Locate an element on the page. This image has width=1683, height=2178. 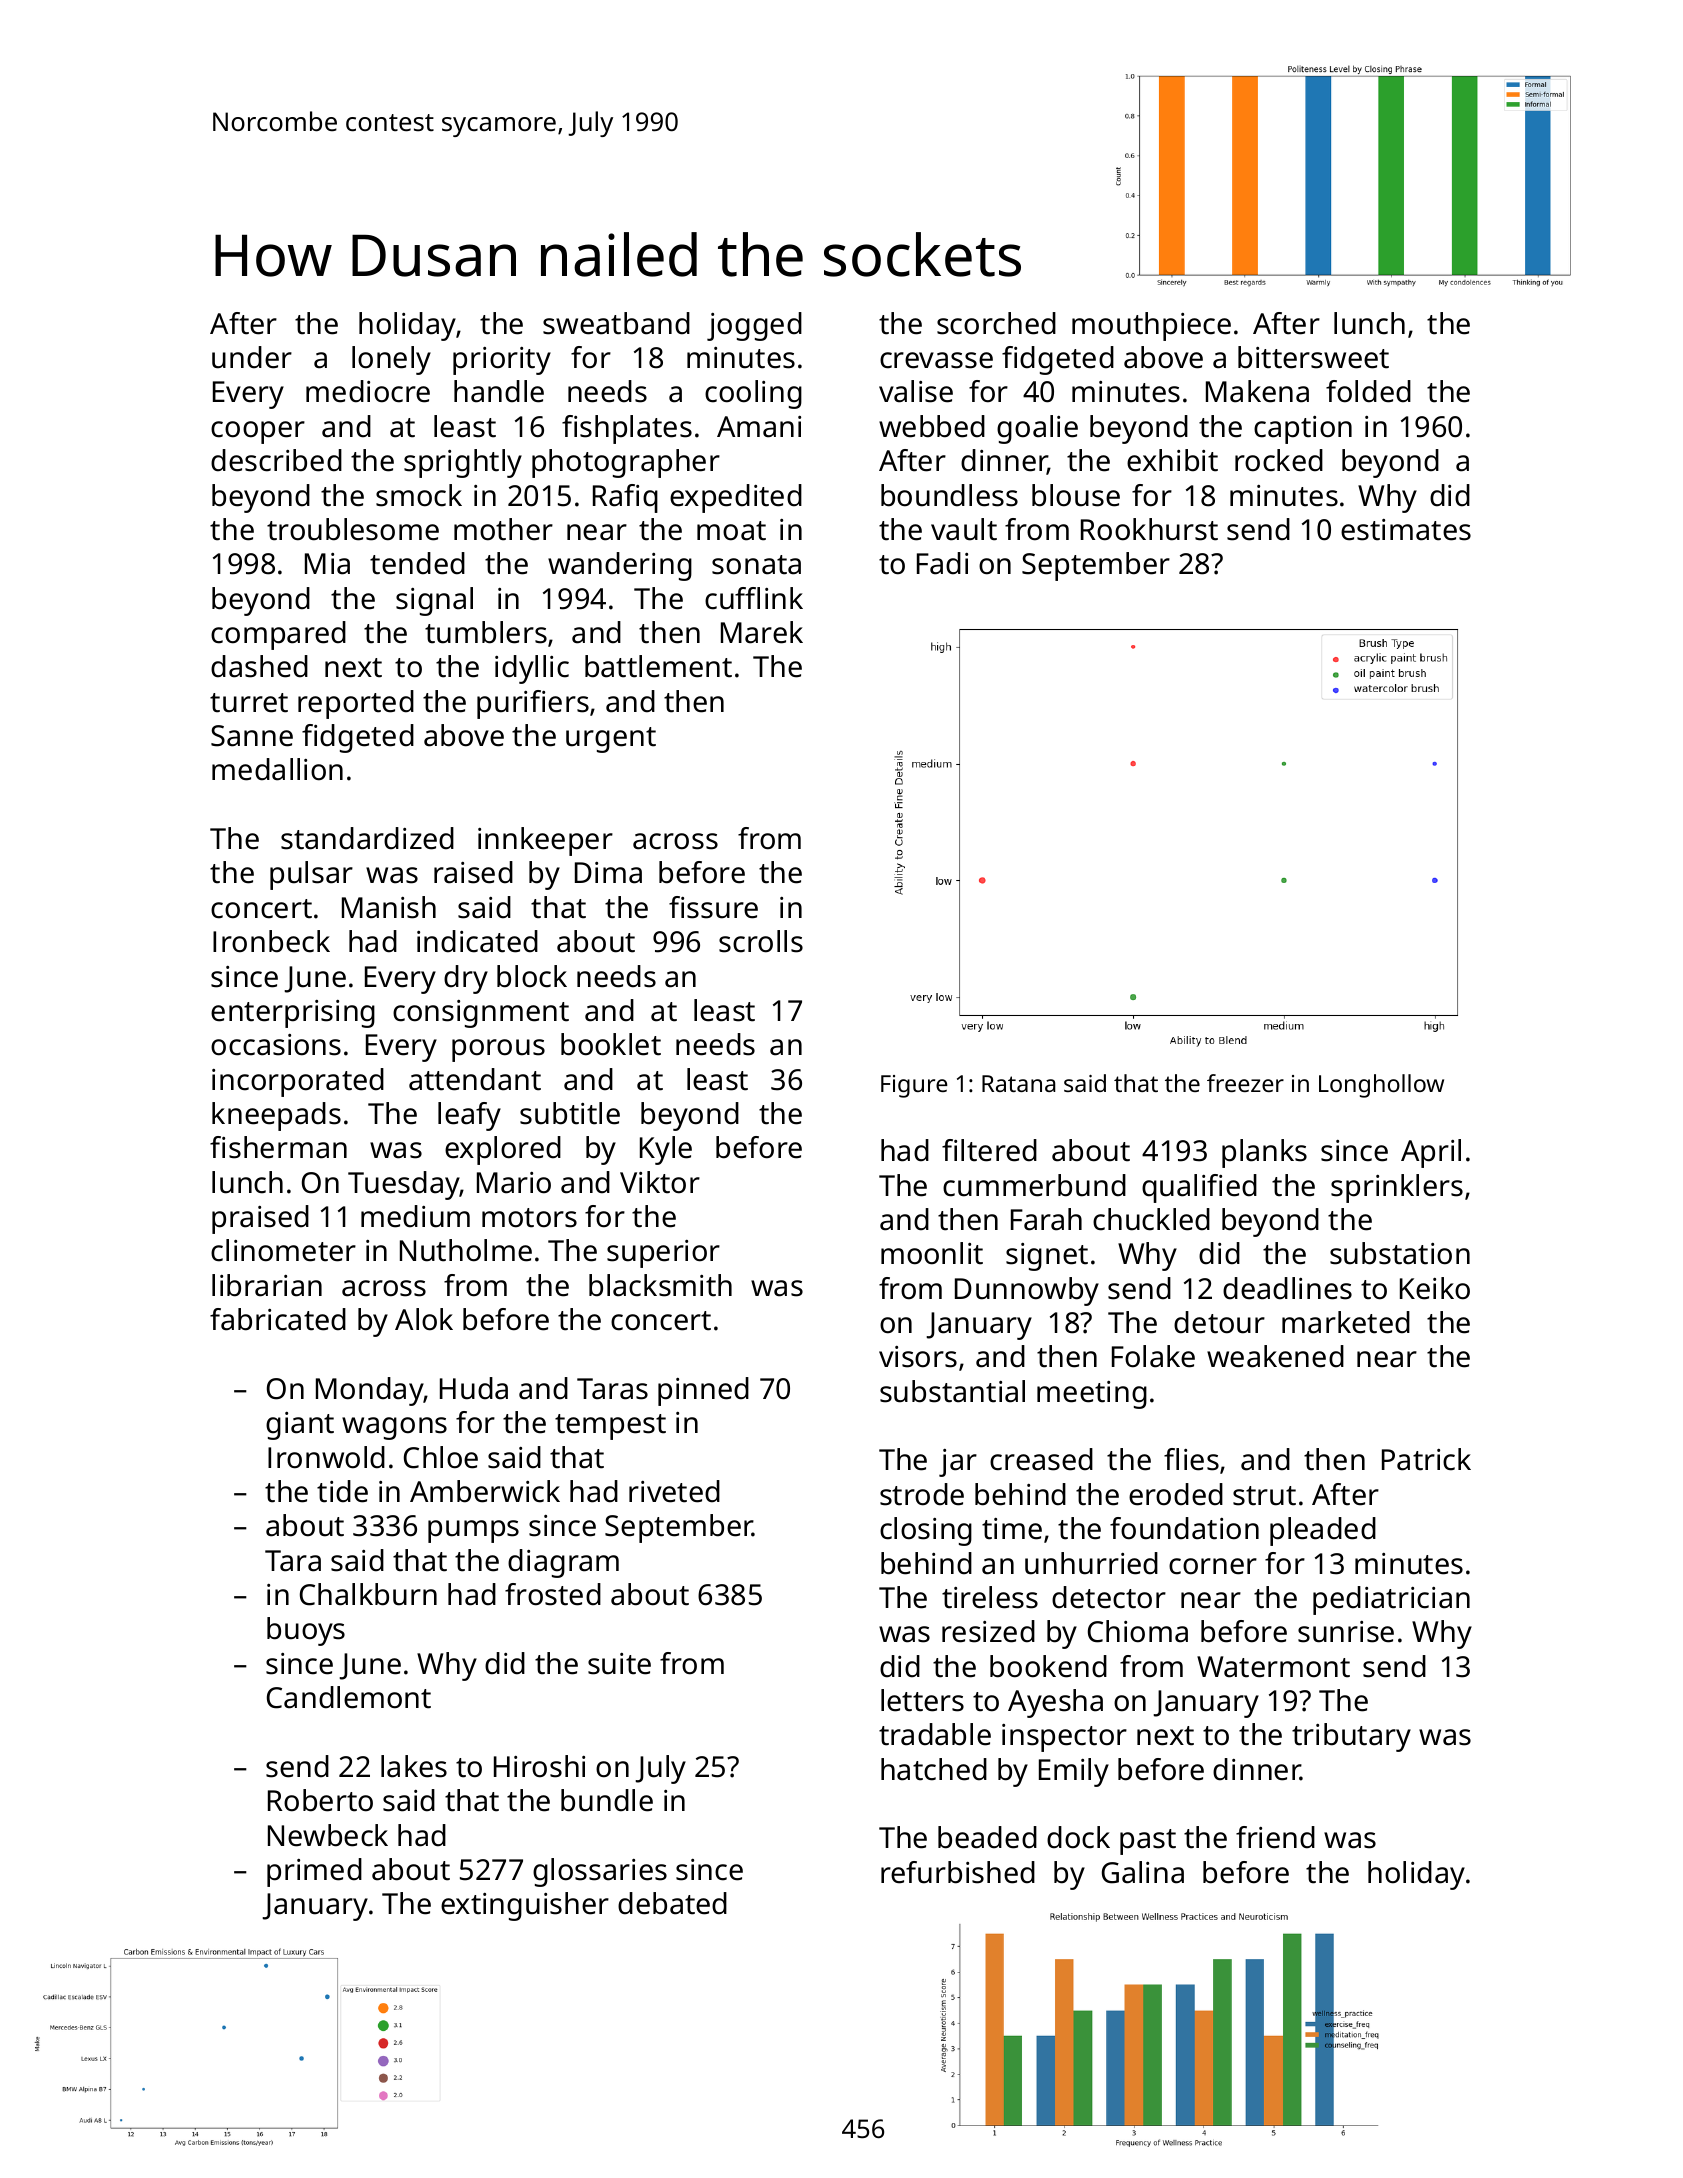
detour is located at coordinates (1219, 1322).
